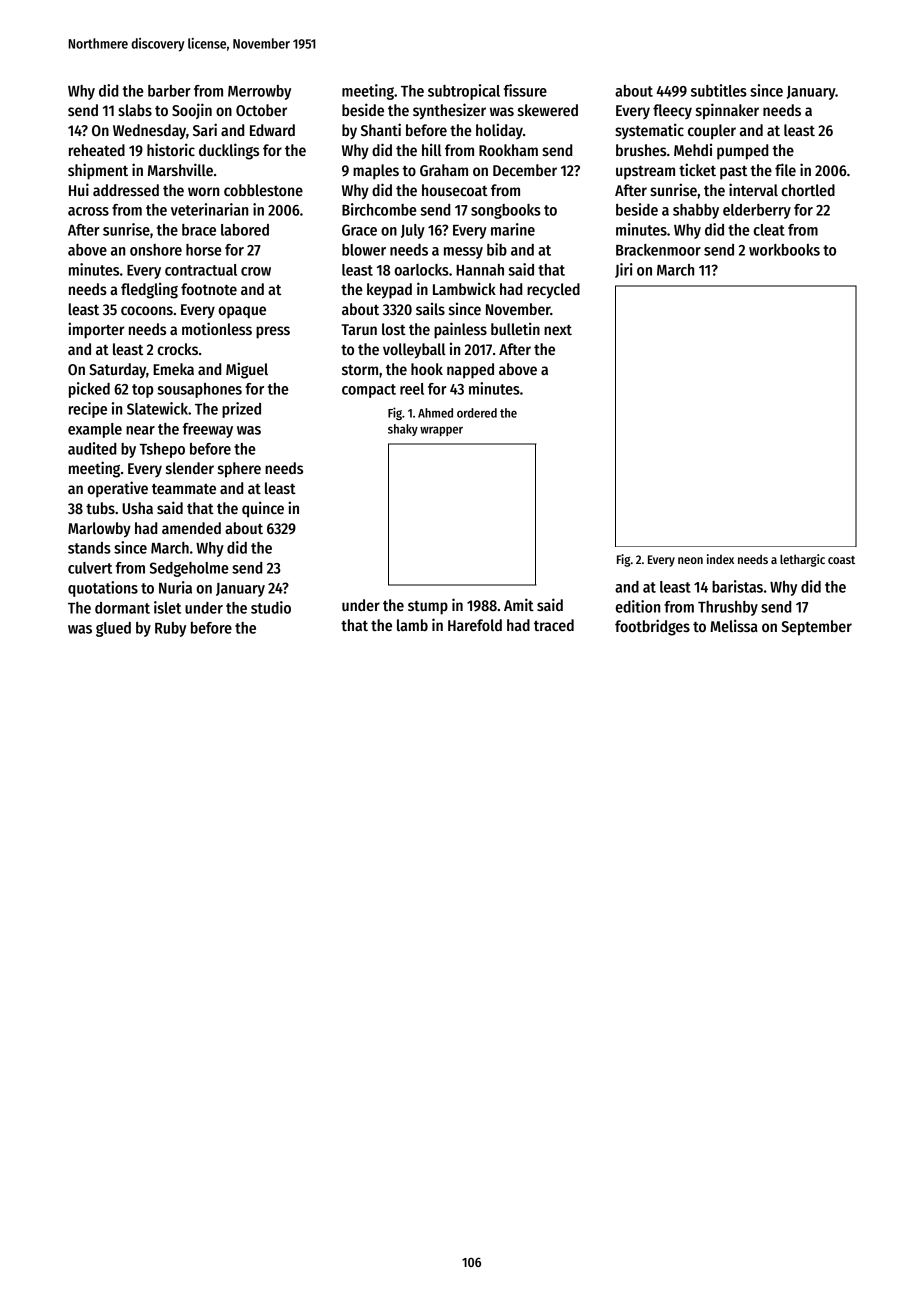  Describe the element at coordinates (389, 291) in the image. I see `keypad` at that location.
